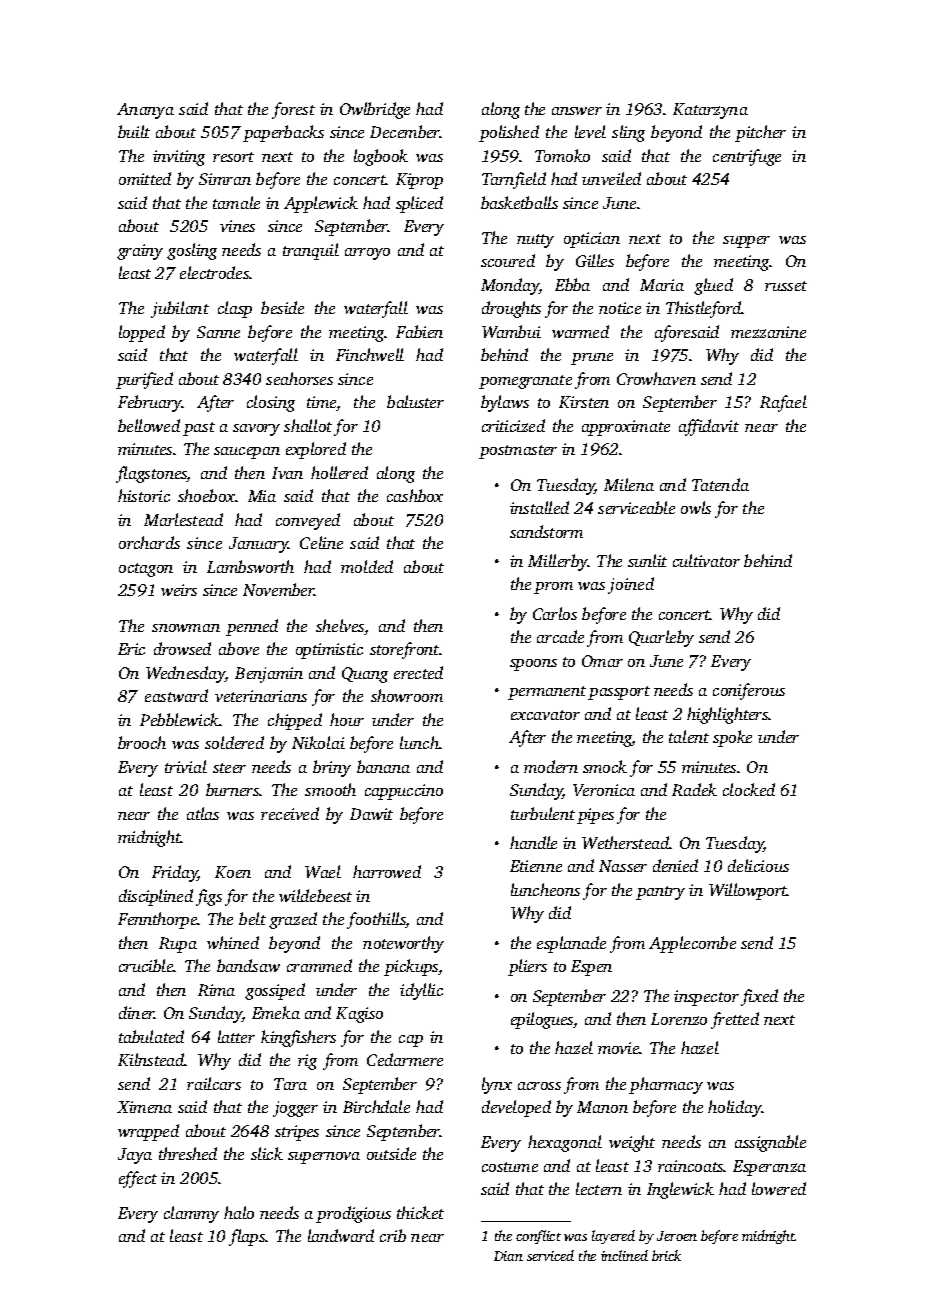 This page has width=925, height=1314. Describe the element at coordinates (419, 204) in the page. I see `spliced` at that location.
